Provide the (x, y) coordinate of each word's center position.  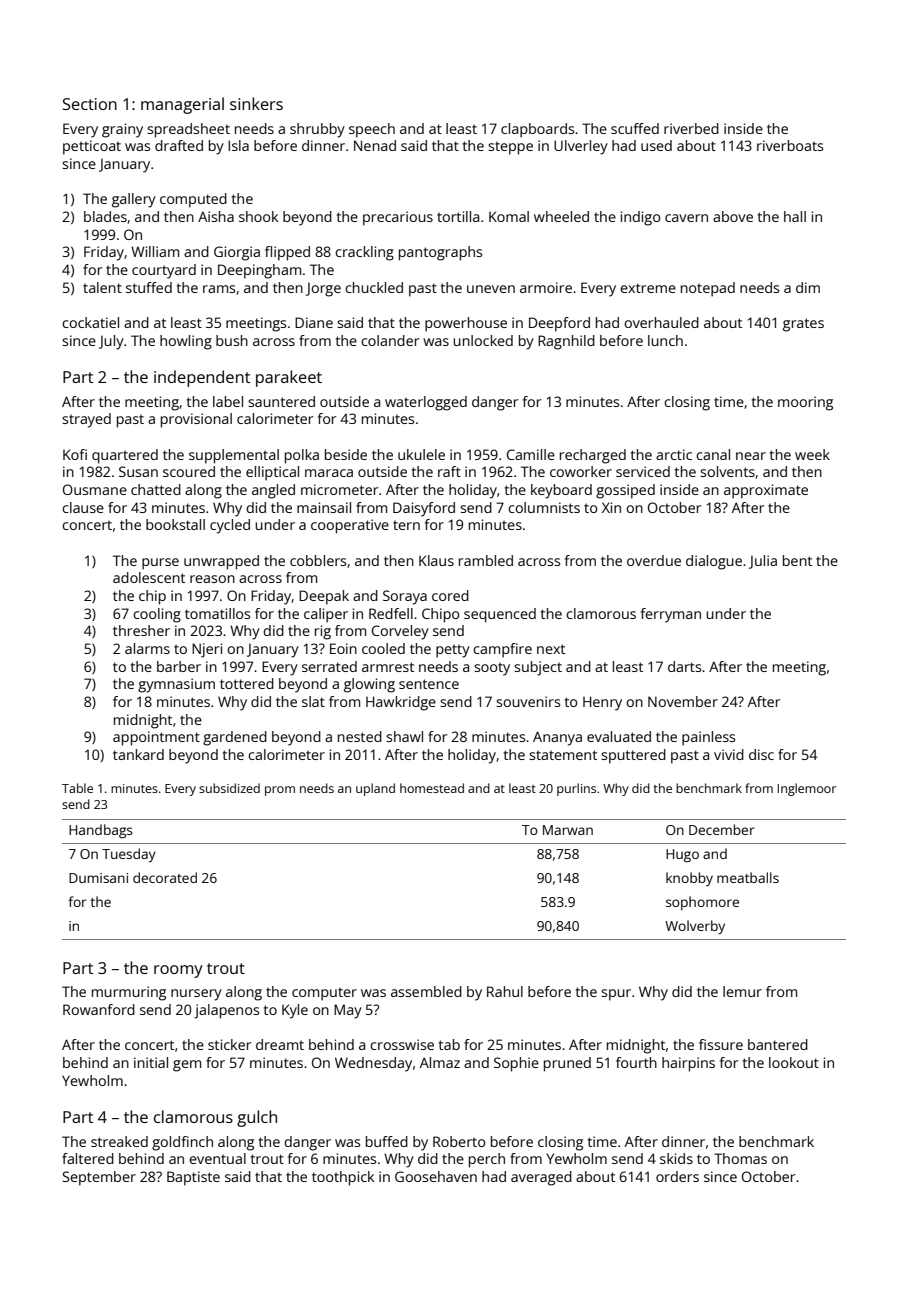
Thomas (740, 1158)
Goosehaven (436, 1176)
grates (803, 325)
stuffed (149, 287)
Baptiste (193, 1178)
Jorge (323, 290)
